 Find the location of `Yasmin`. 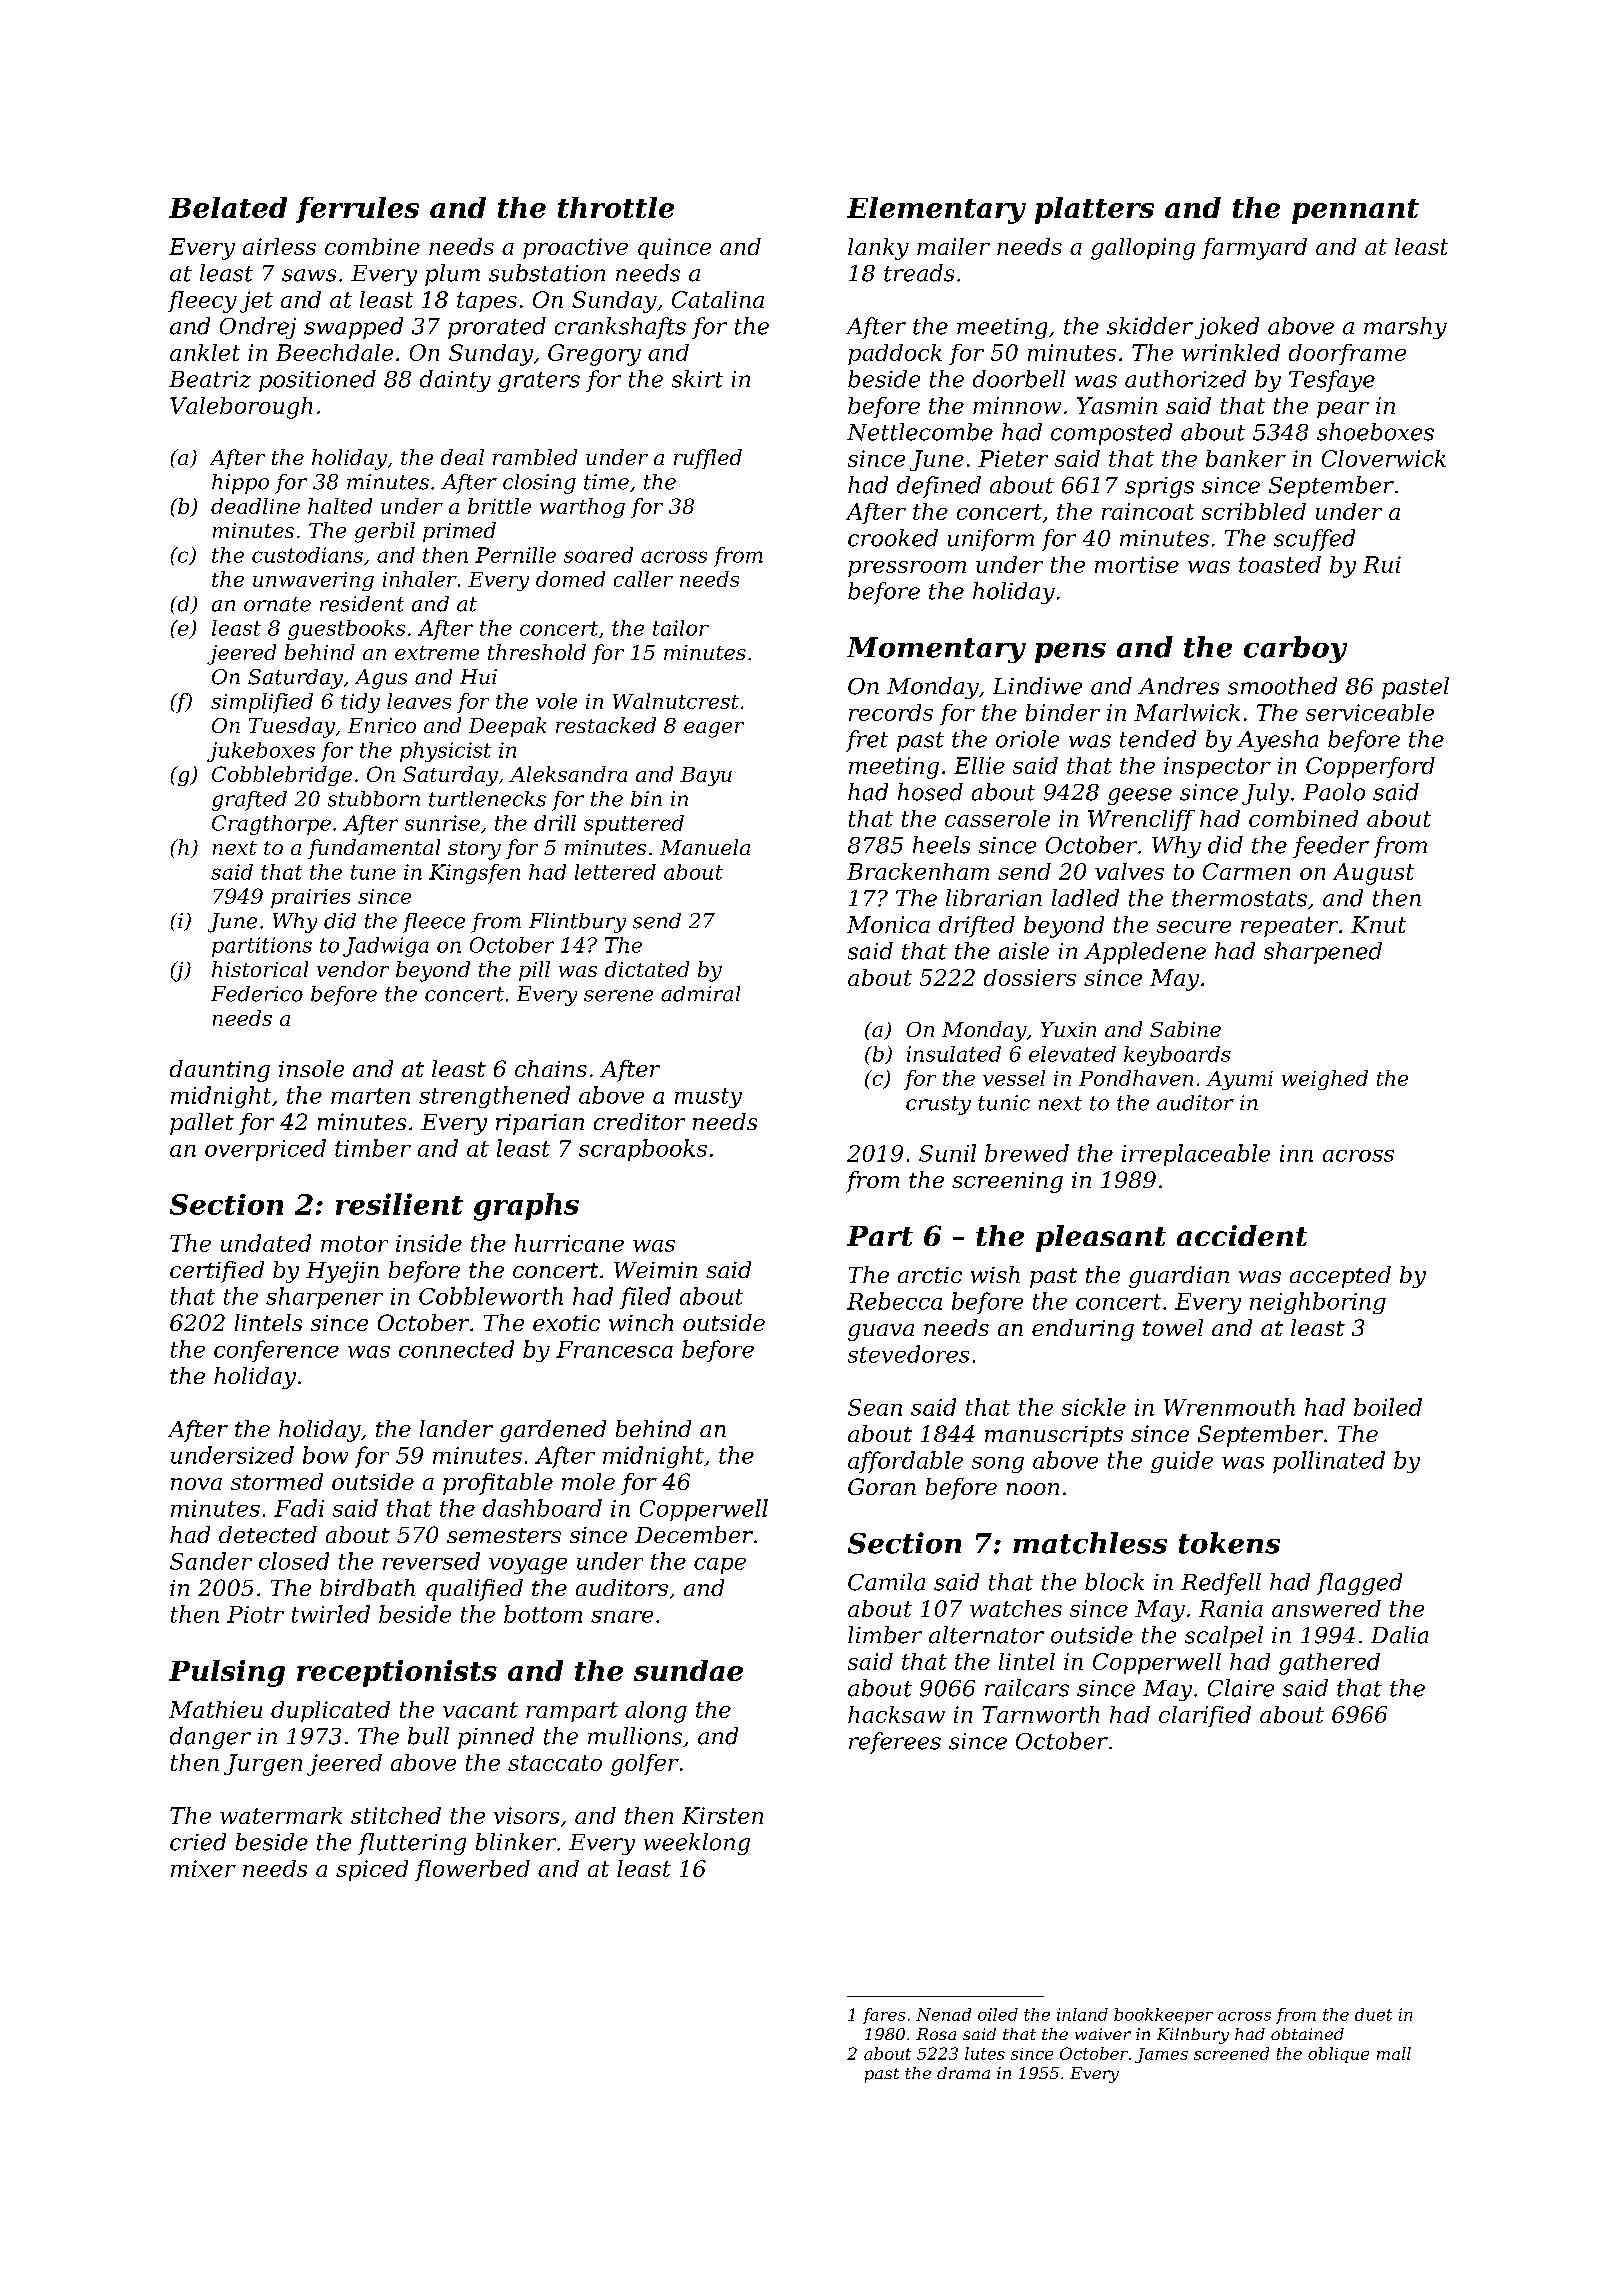

Yasmin is located at coordinates (1117, 405).
